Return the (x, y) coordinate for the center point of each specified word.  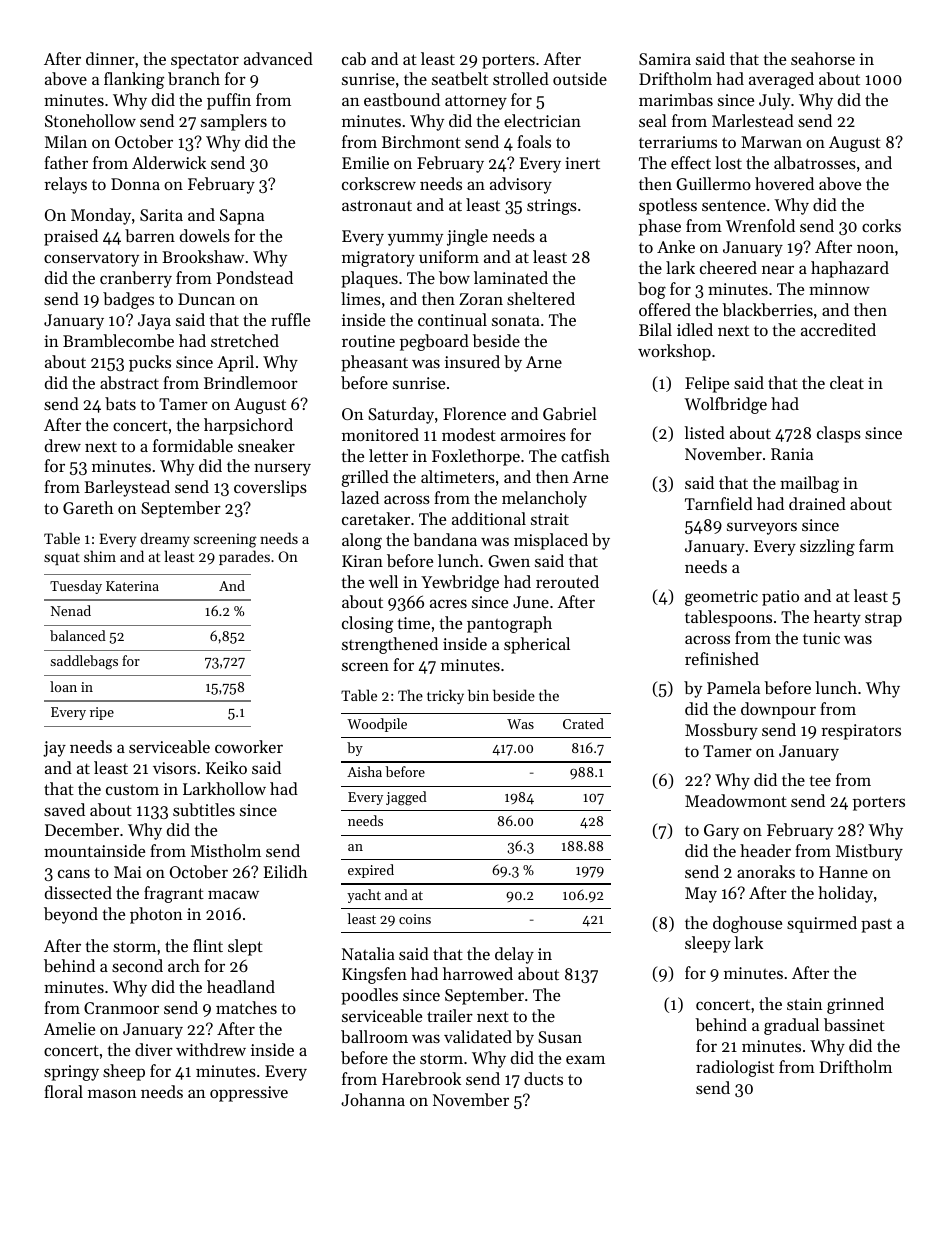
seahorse (823, 58)
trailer (450, 1015)
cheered (728, 267)
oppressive (249, 1094)
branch (194, 78)
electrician (542, 120)
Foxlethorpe (476, 457)
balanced (78, 635)
